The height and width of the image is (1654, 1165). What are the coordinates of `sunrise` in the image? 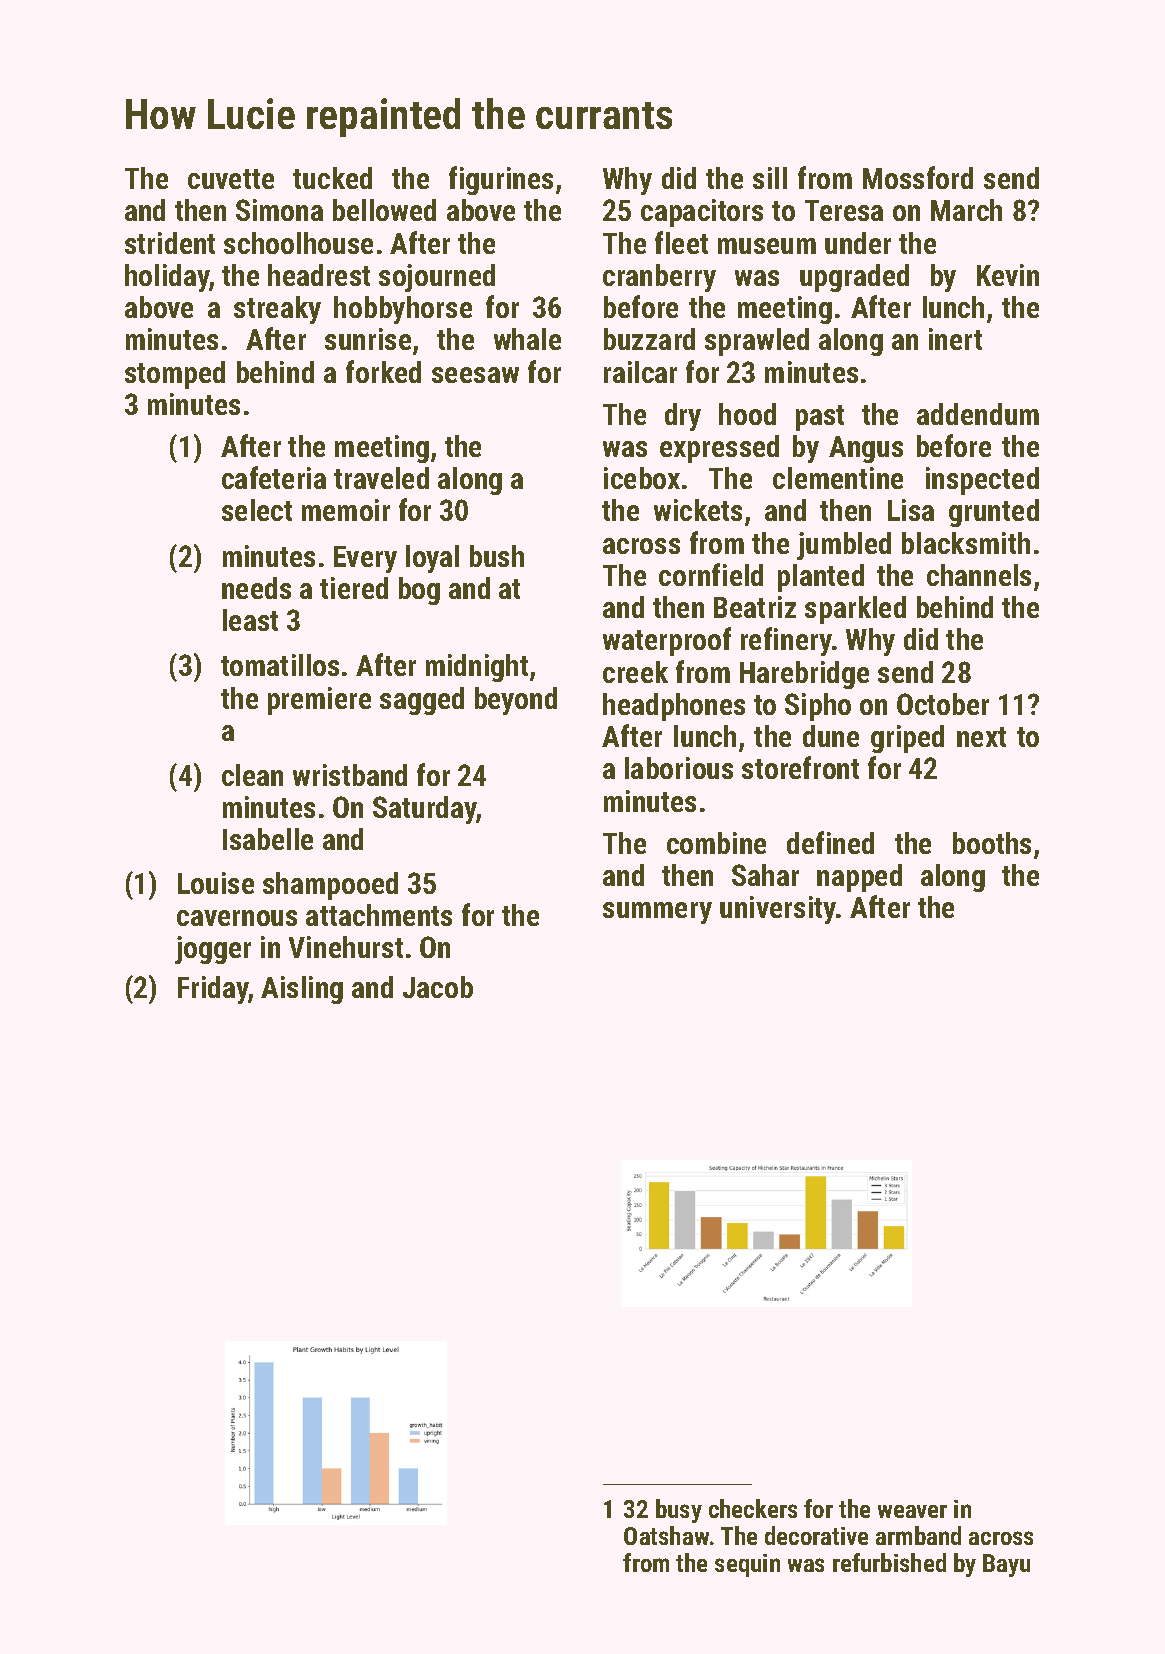 It's located at (368, 339).
